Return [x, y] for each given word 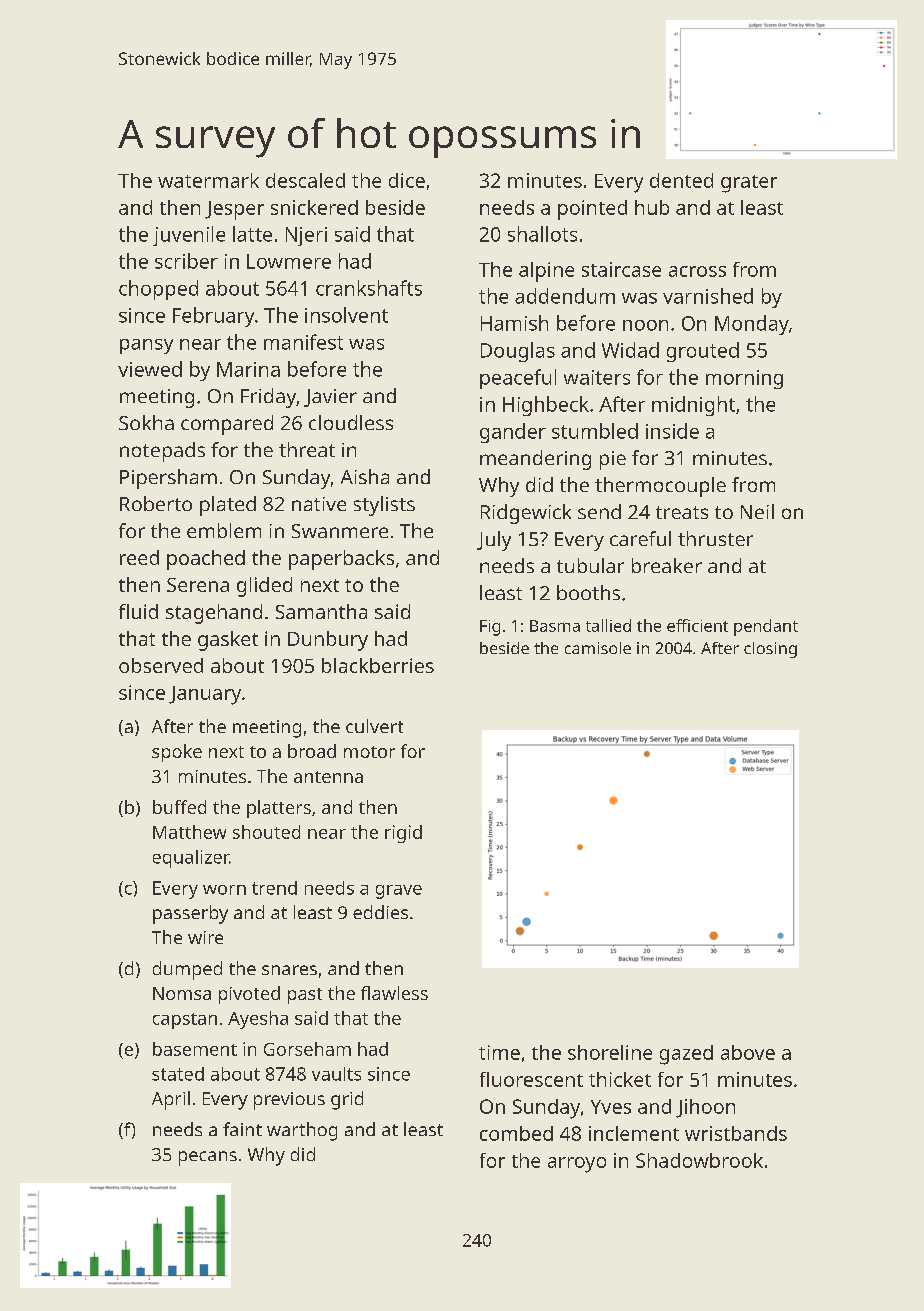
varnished [708, 296]
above [748, 1052]
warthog [302, 1131]
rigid [403, 834]
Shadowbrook [699, 1160]
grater [749, 184]
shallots [542, 234]
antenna [328, 777]
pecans [208, 1158]
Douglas [518, 352]
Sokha [146, 422]
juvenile [189, 236]
